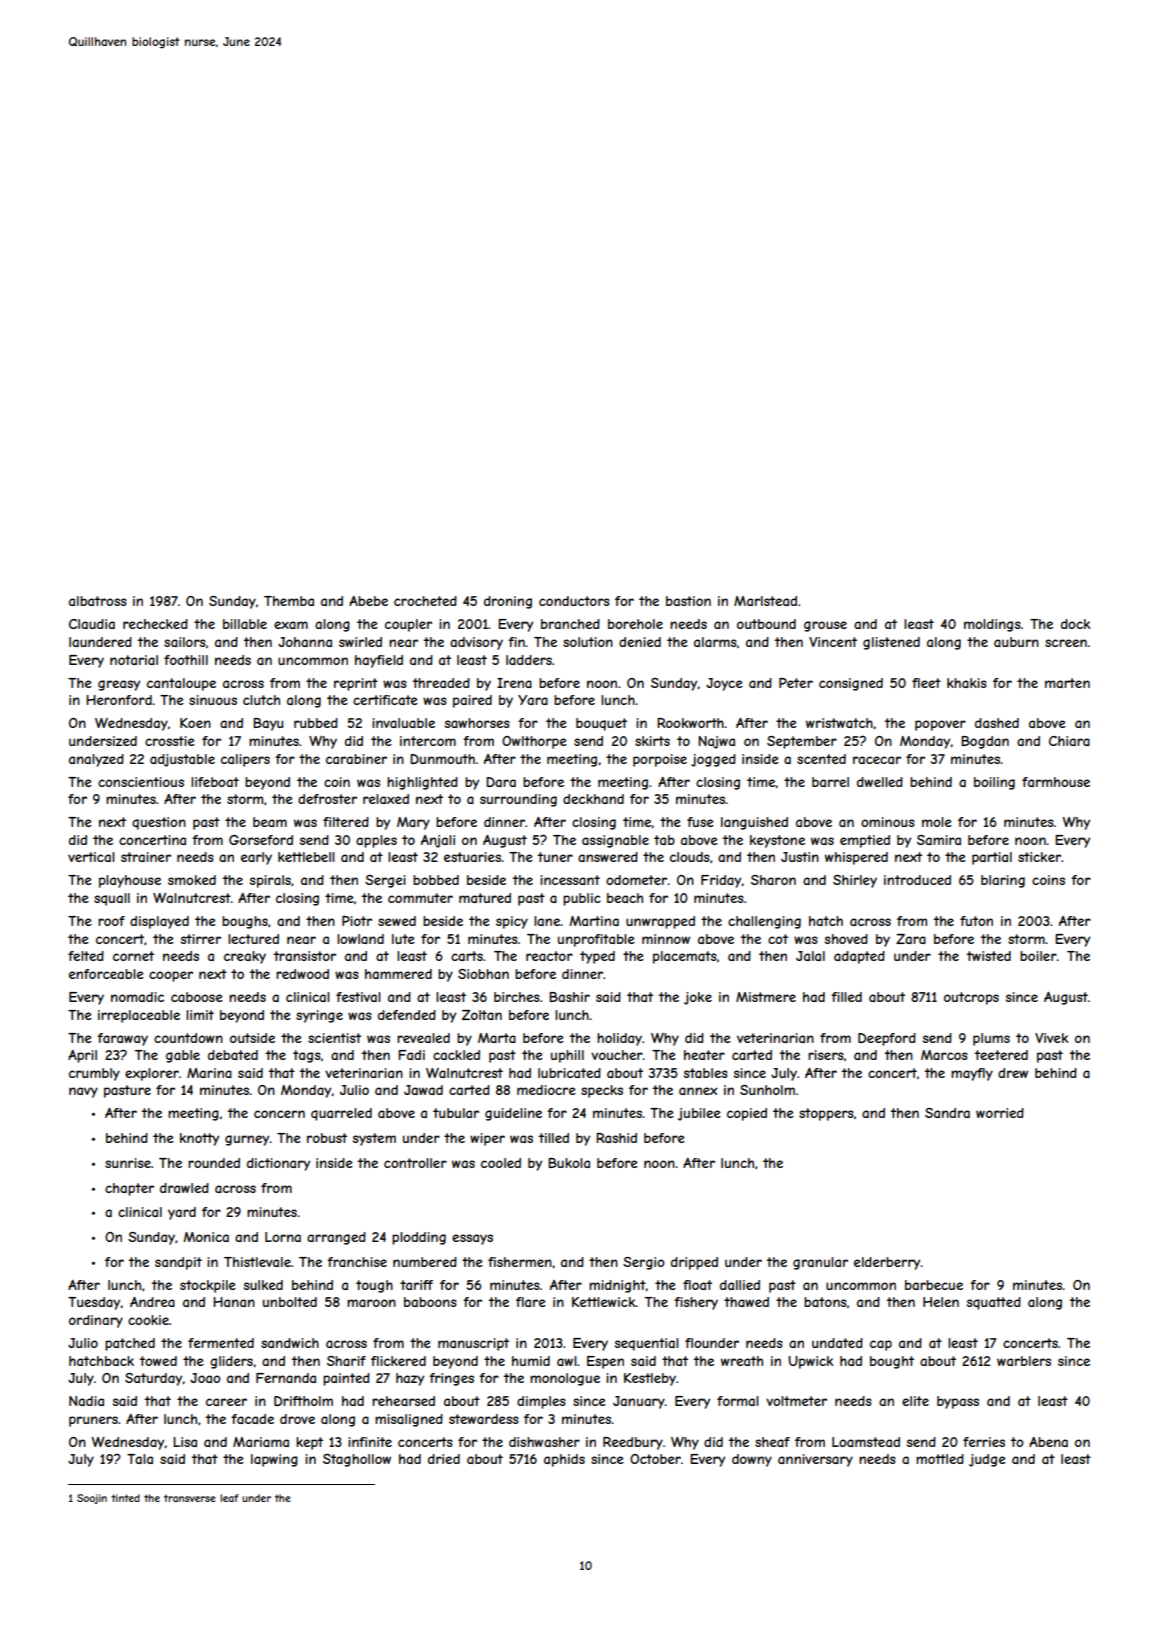  I want to click on glistened, so click(891, 643).
